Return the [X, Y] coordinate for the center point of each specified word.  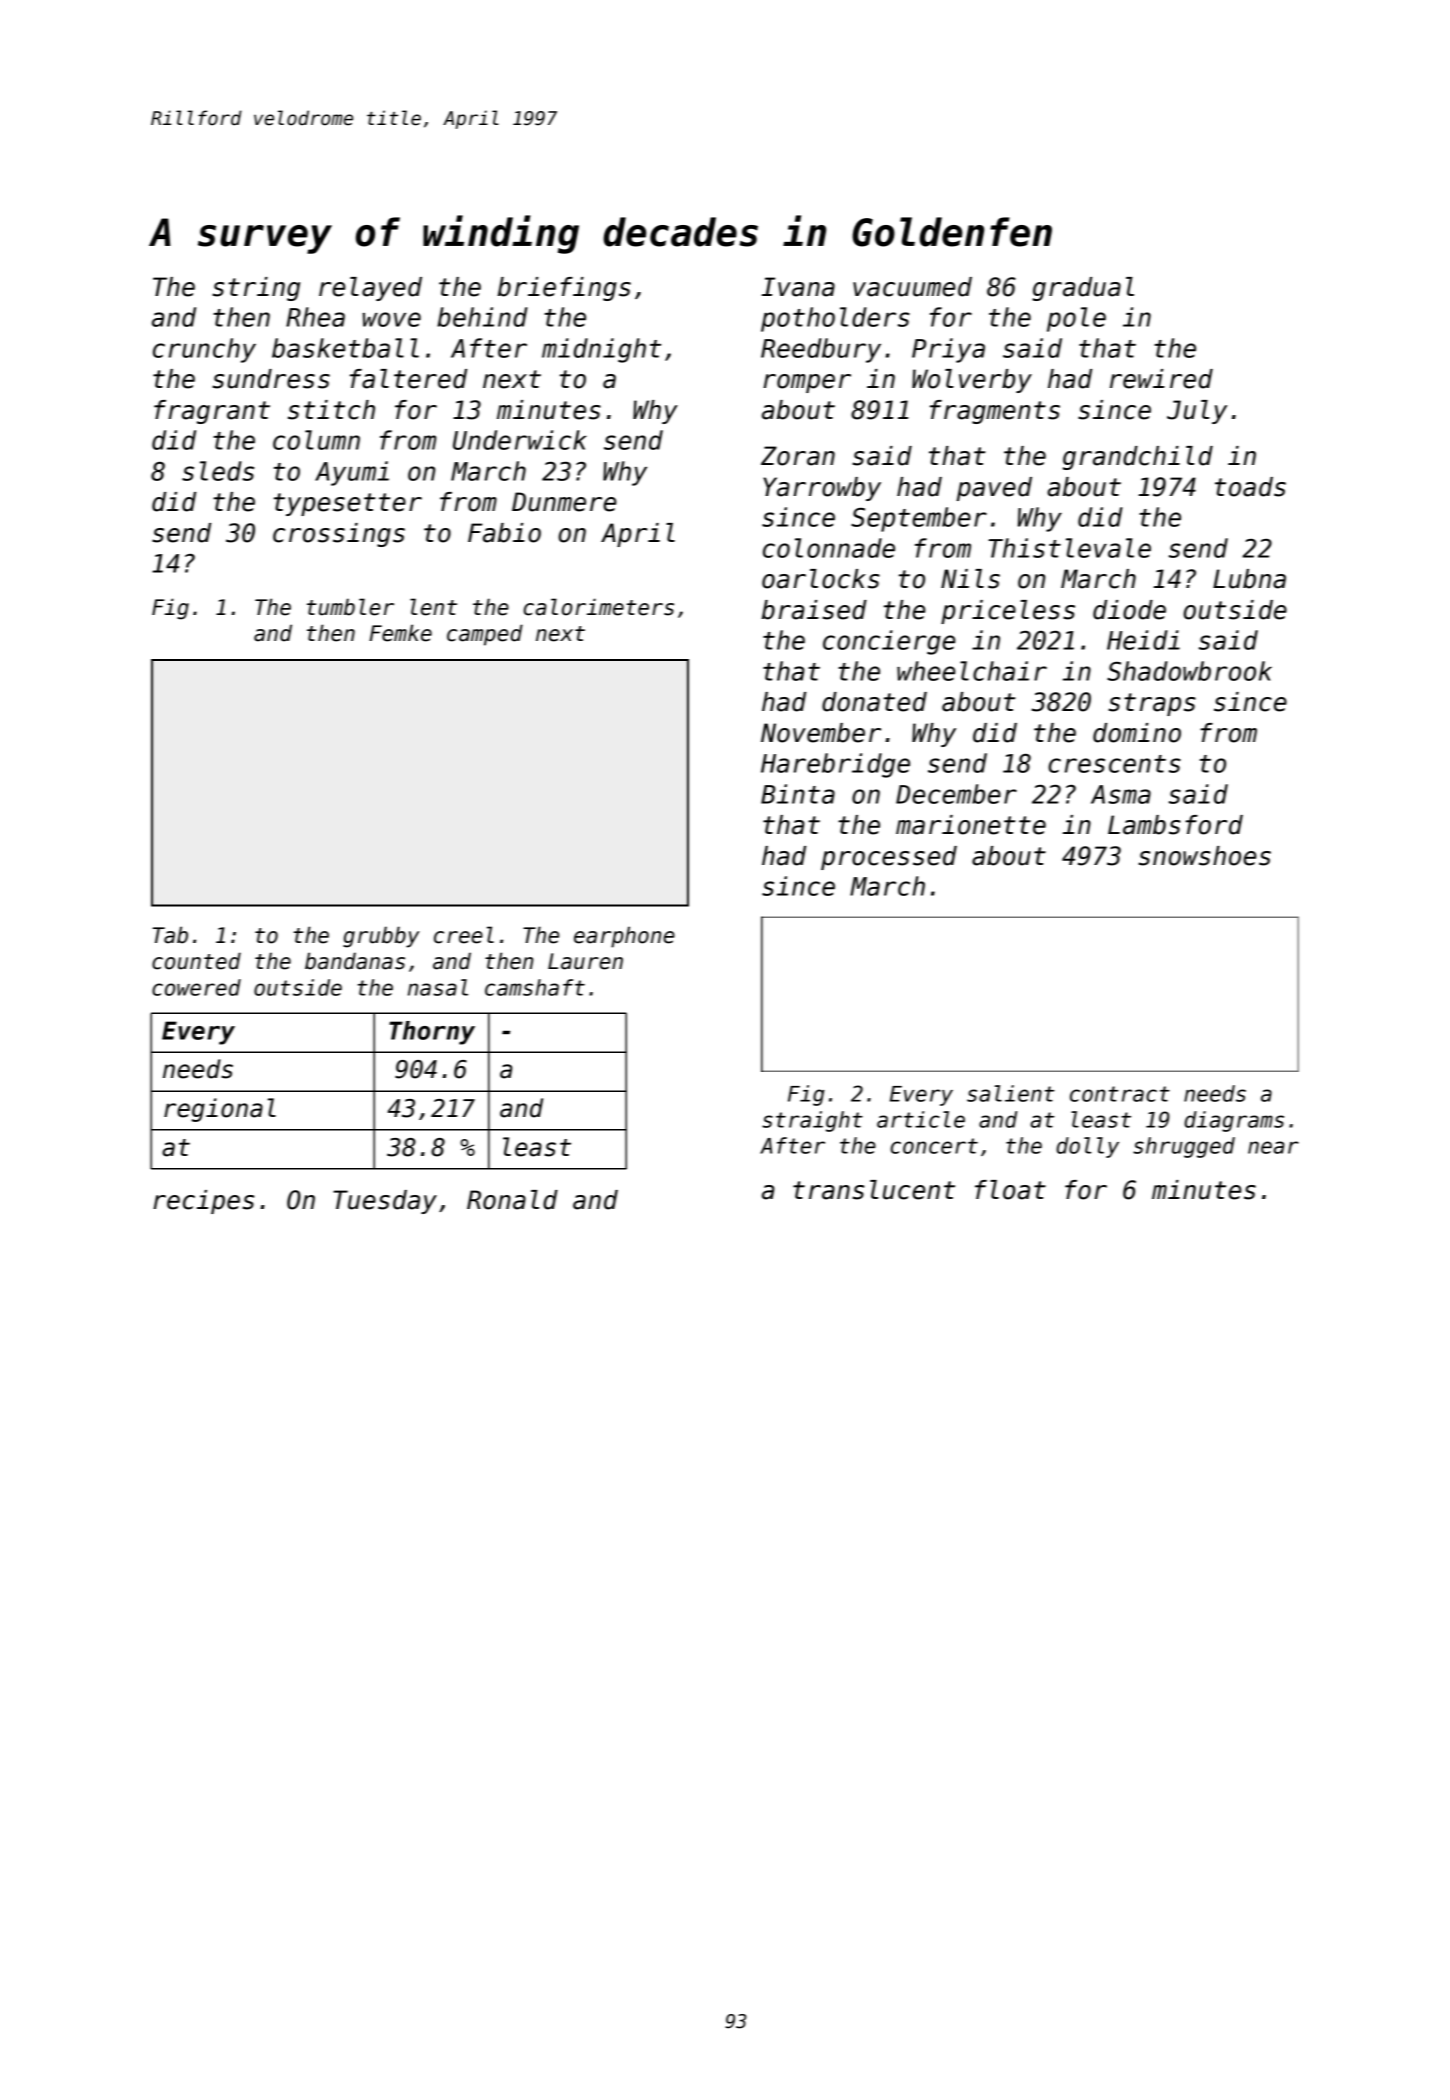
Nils [970, 579]
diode [1129, 610]
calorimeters [599, 607]
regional [220, 1110]
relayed [370, 289]
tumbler [350, 607]
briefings [564, 289]
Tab [170, 935]
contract [1120, 1094]
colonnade [829, 548]
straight [812, 1121]
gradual [1083, 289]
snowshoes [1204, 856]
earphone [624, 937]
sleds [218, 471]
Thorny [432, 1033]
